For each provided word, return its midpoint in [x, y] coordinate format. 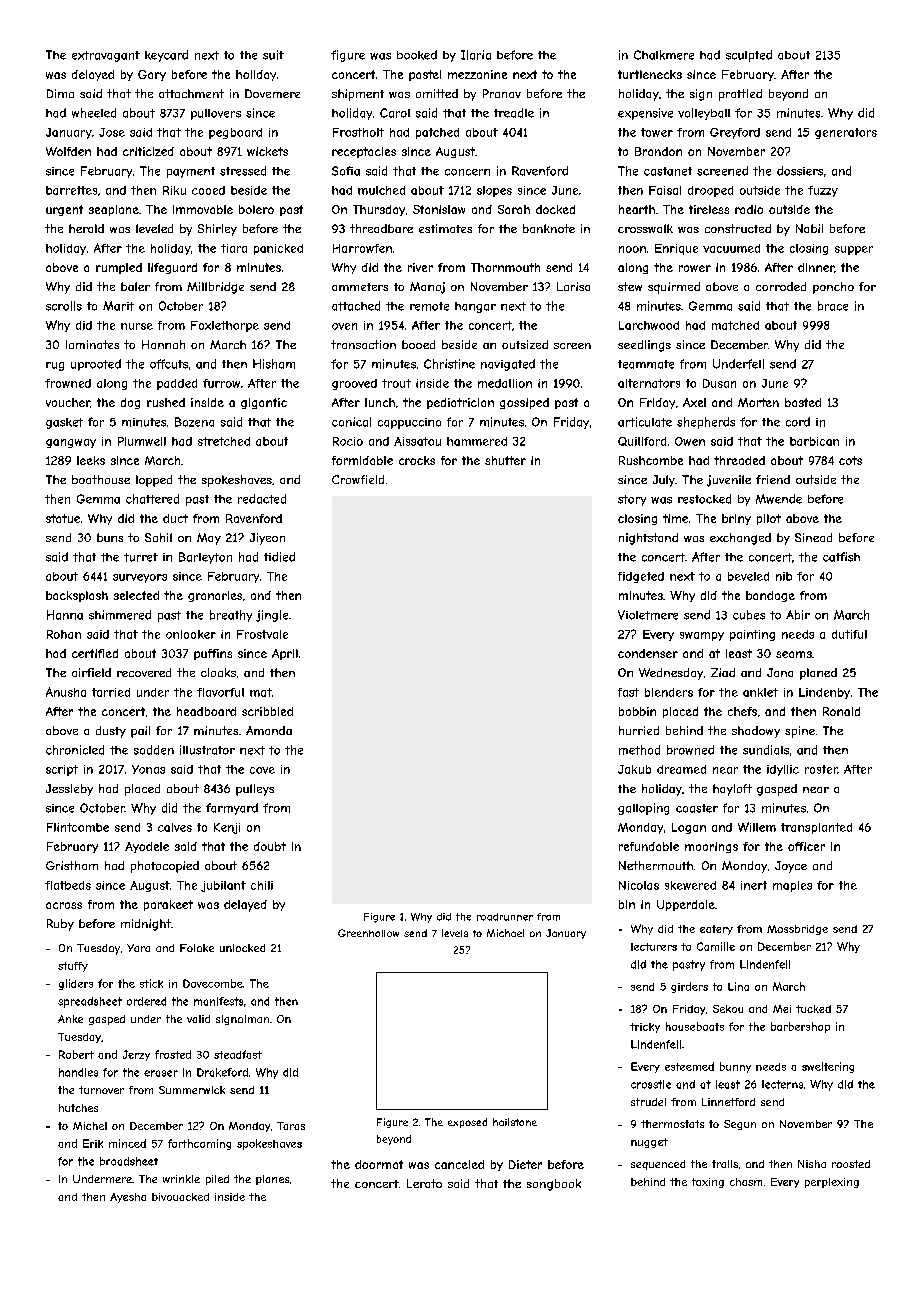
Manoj [427, 288]
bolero [256, 209]
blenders [669, 692]
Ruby [60, 925]
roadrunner [505, 917]
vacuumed [731, 248]
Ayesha [128, 1198]
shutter [505, 460]
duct [175, 518]
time [675, 518]
